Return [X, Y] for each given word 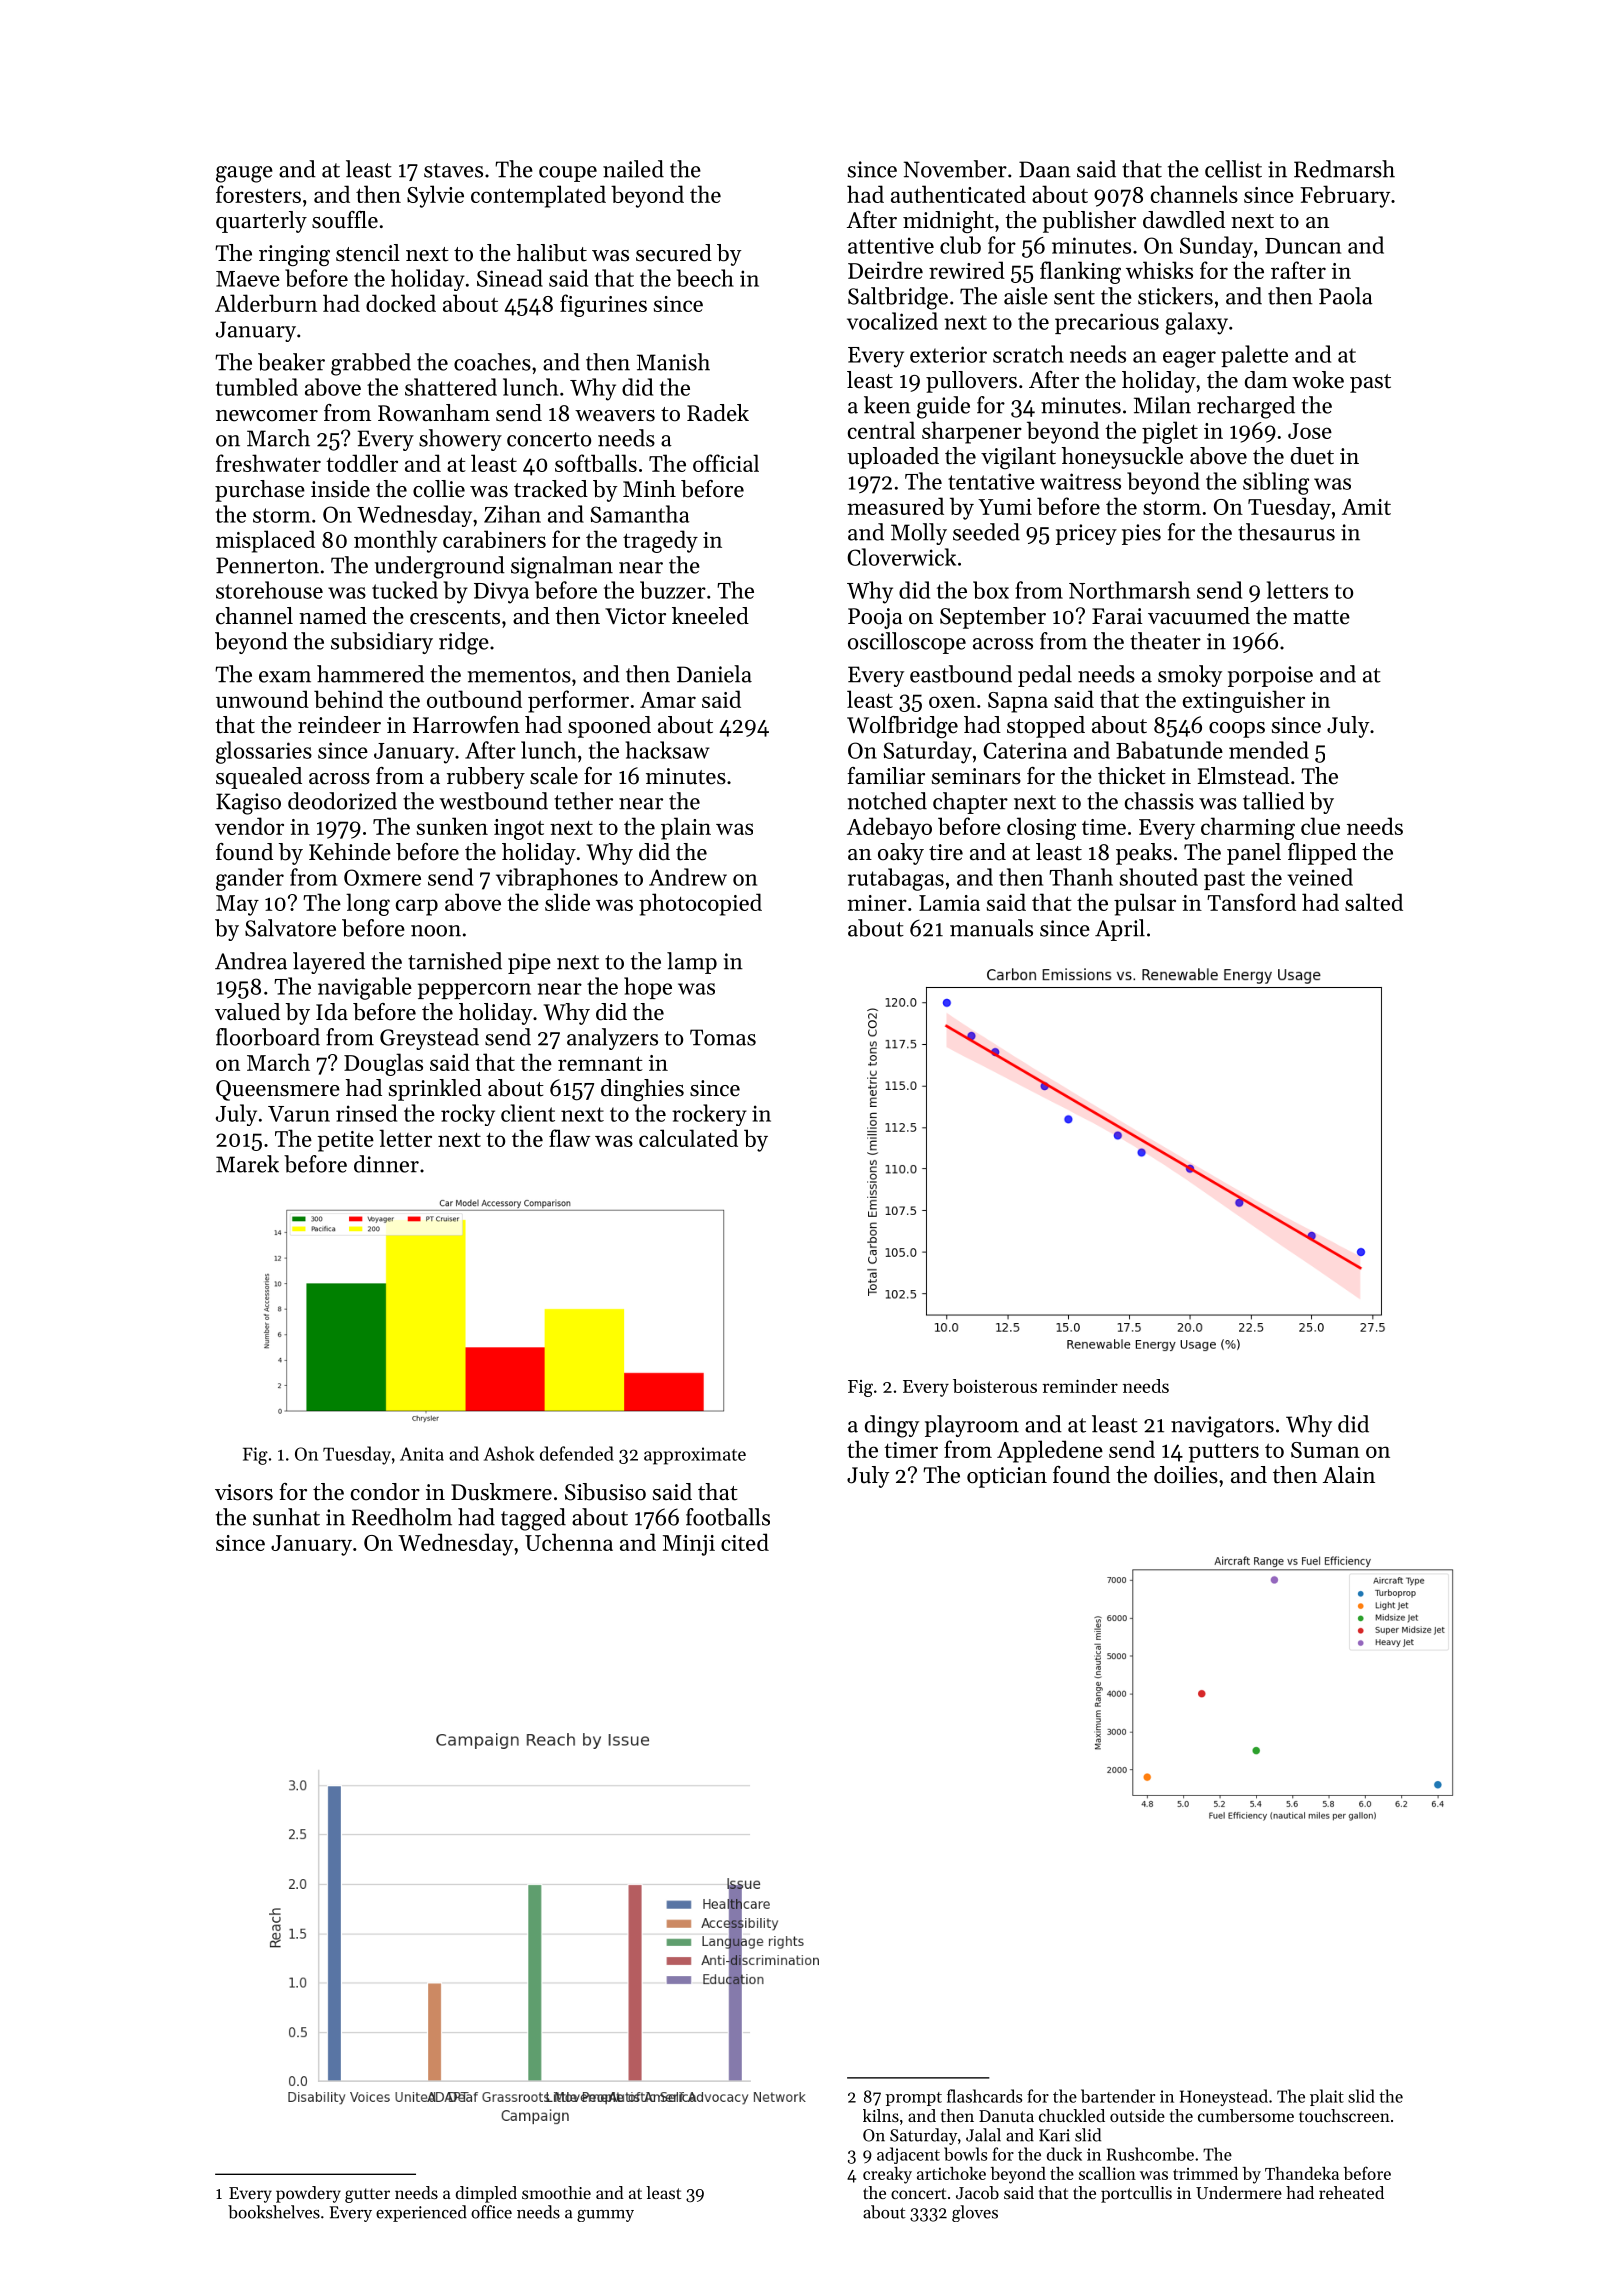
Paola [1346, 296]
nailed [633, 169]
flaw [569, 1138]
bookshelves [274, 2212]
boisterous [995, 1386]
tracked [551, 489]
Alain [1349, 1474]
